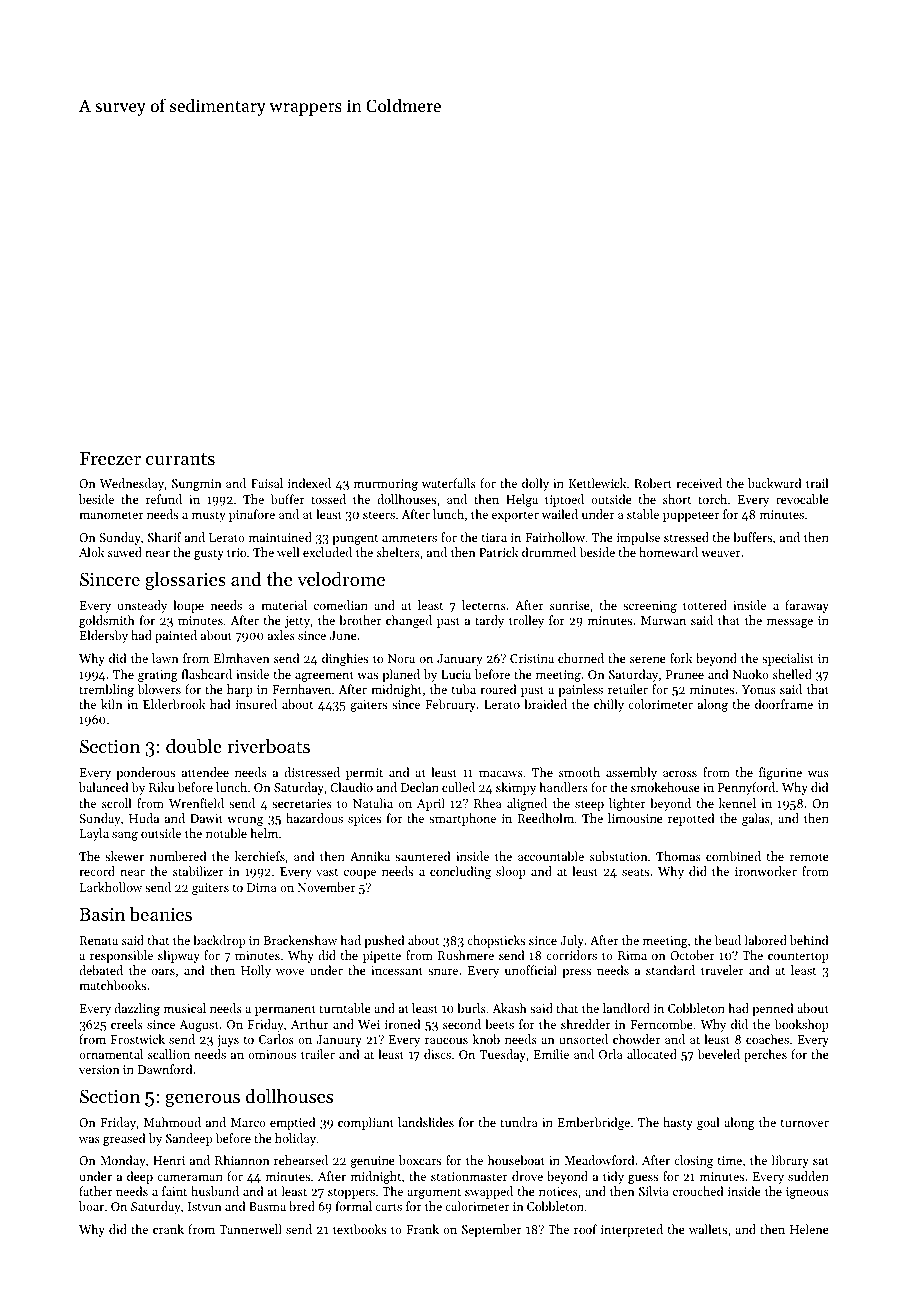 The height and width of the page is (1316, 908). I want to click on received, so click(699, 483).
